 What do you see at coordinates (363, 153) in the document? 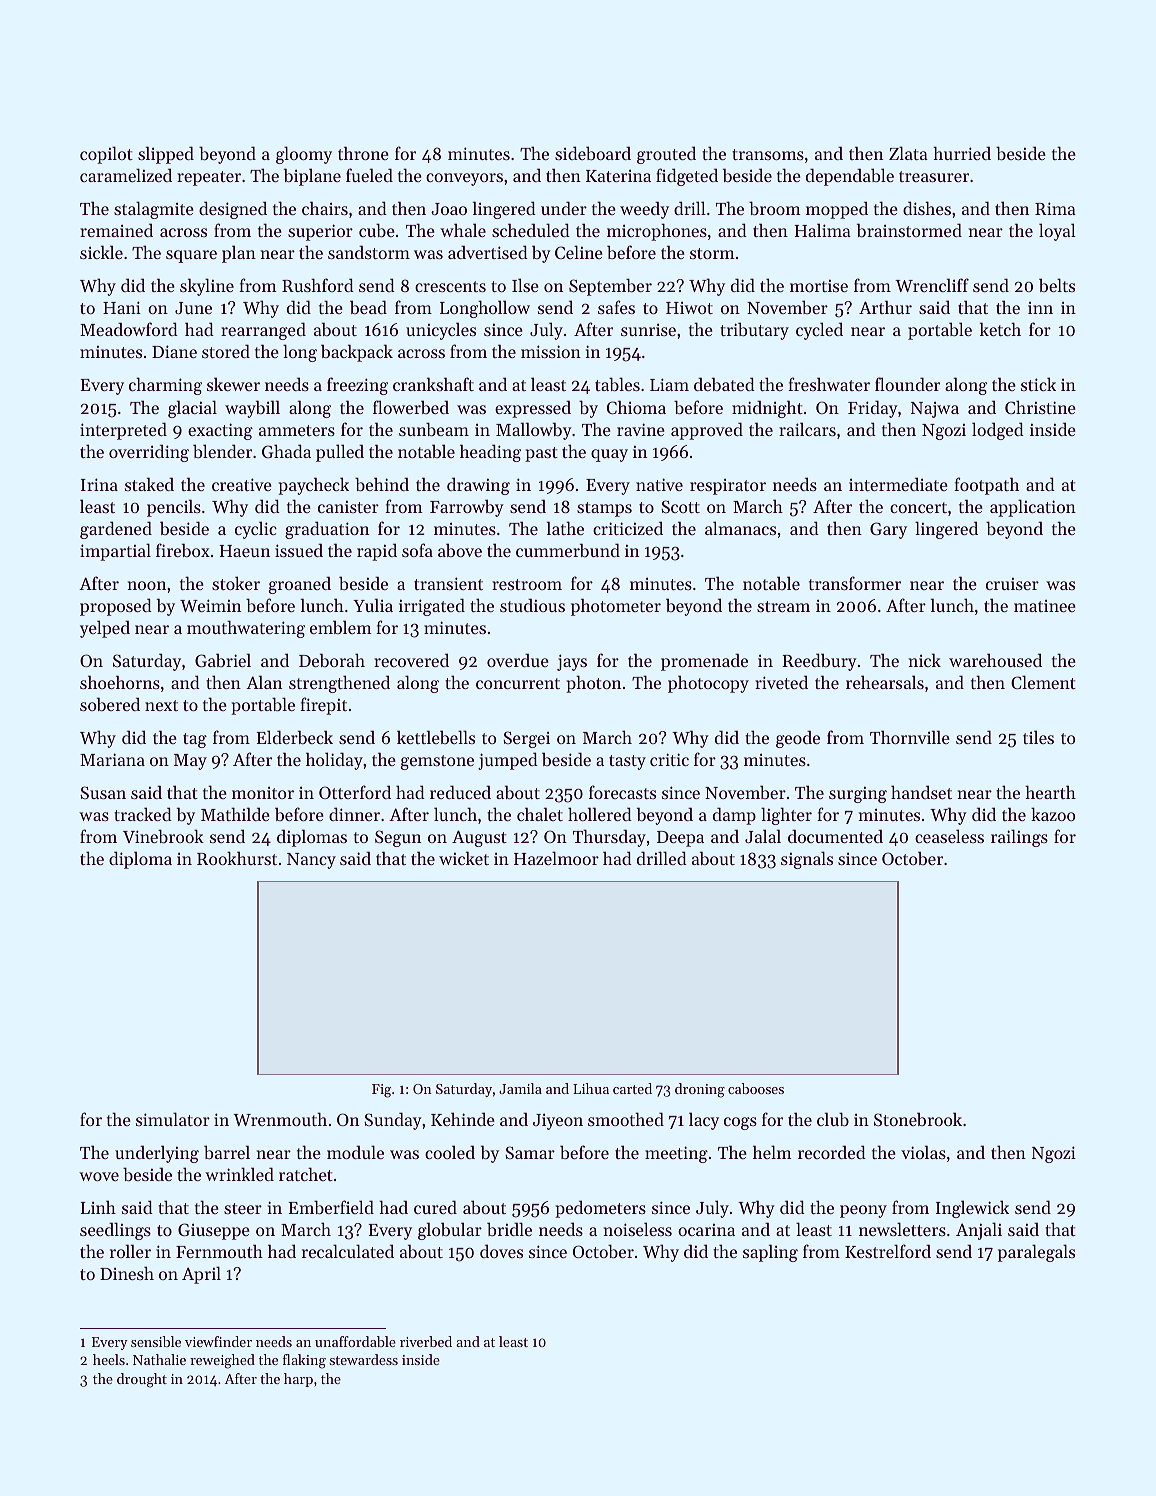
I see `throne` at bounding box center [363, 153].
